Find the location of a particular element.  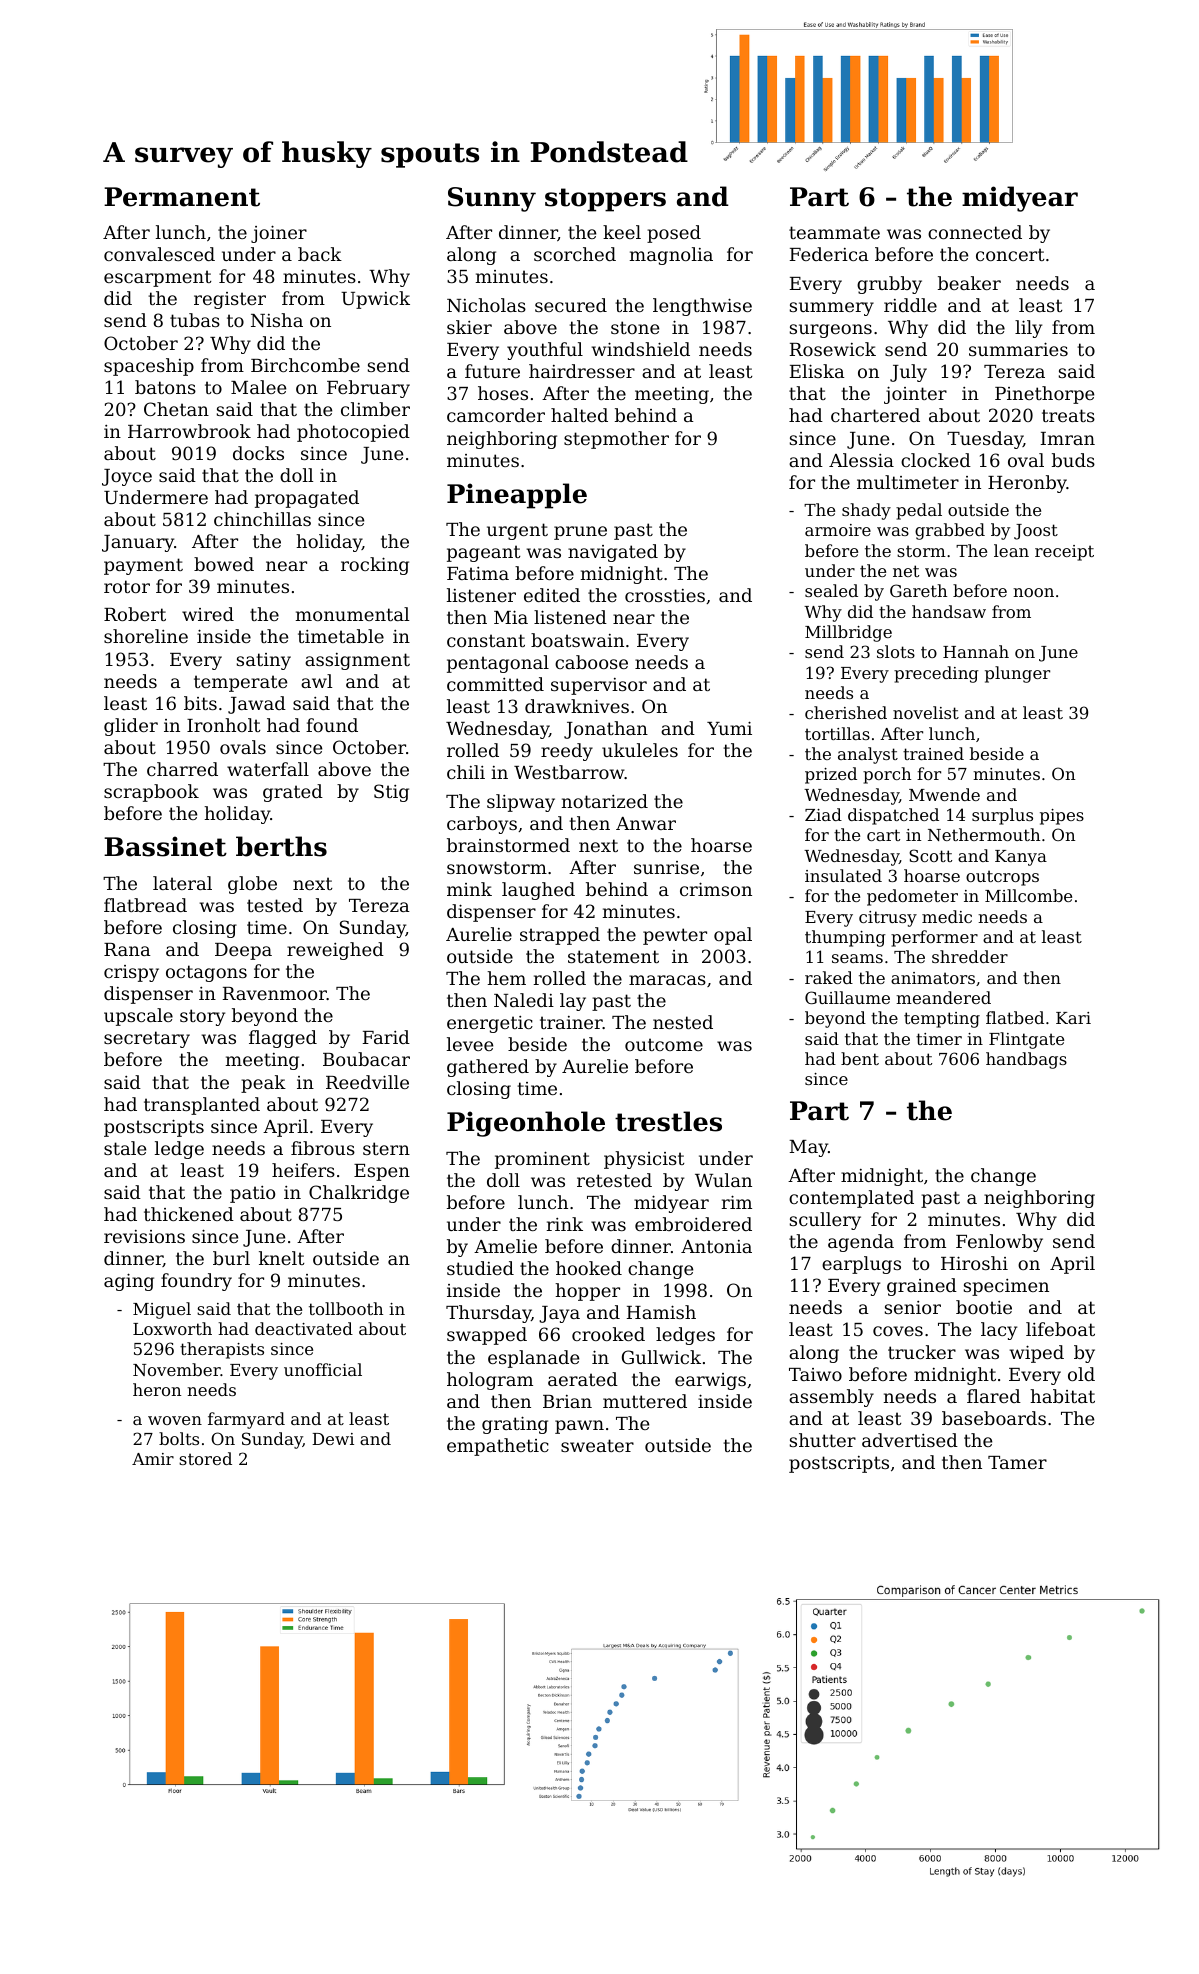

rotor is located at coordinates (127, 586).
